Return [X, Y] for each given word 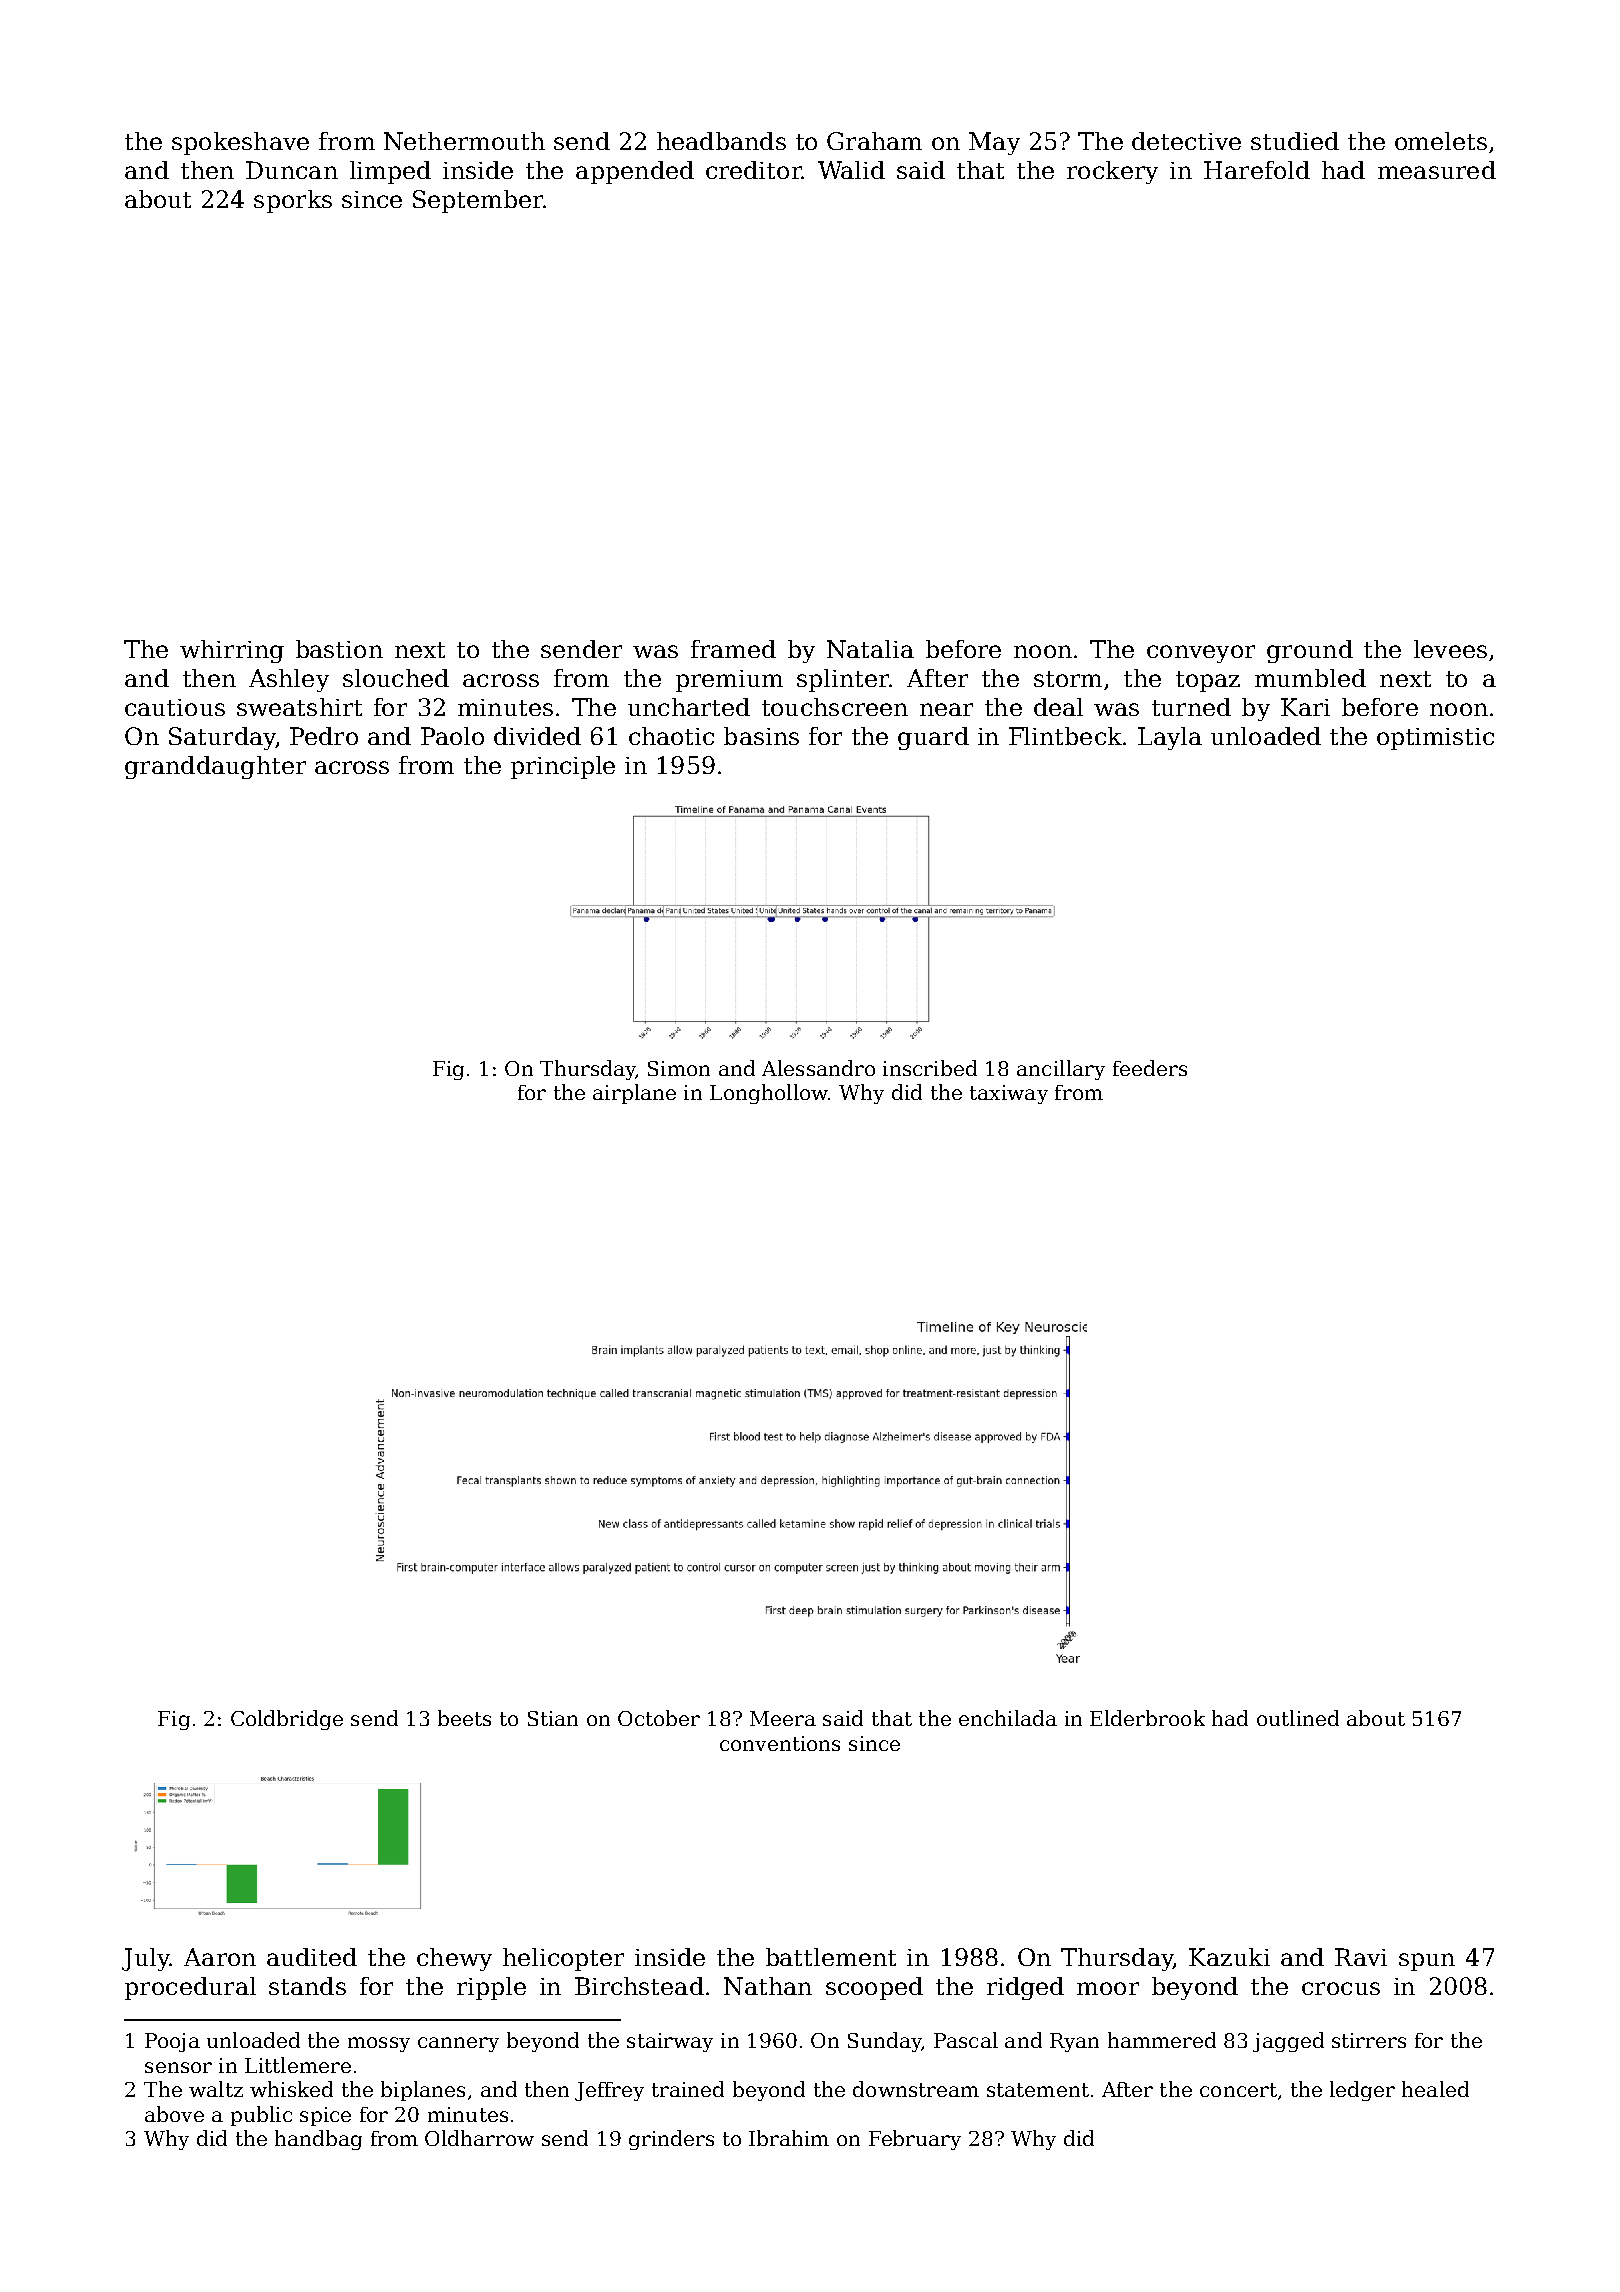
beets [464, 1718]
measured [1437, 170]
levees [1450, 649]
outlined [1298, 1718]
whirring [232, 651]
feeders [1150, 1068]
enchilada [1008, 1718]
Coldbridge [287, 1720]
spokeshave [240, 143]
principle [563, 767]
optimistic [1435, 739]
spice [325, 2116]
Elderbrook [1147, 1718]
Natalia [870, 649]
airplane [634, 1094]
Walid [851, 170]
